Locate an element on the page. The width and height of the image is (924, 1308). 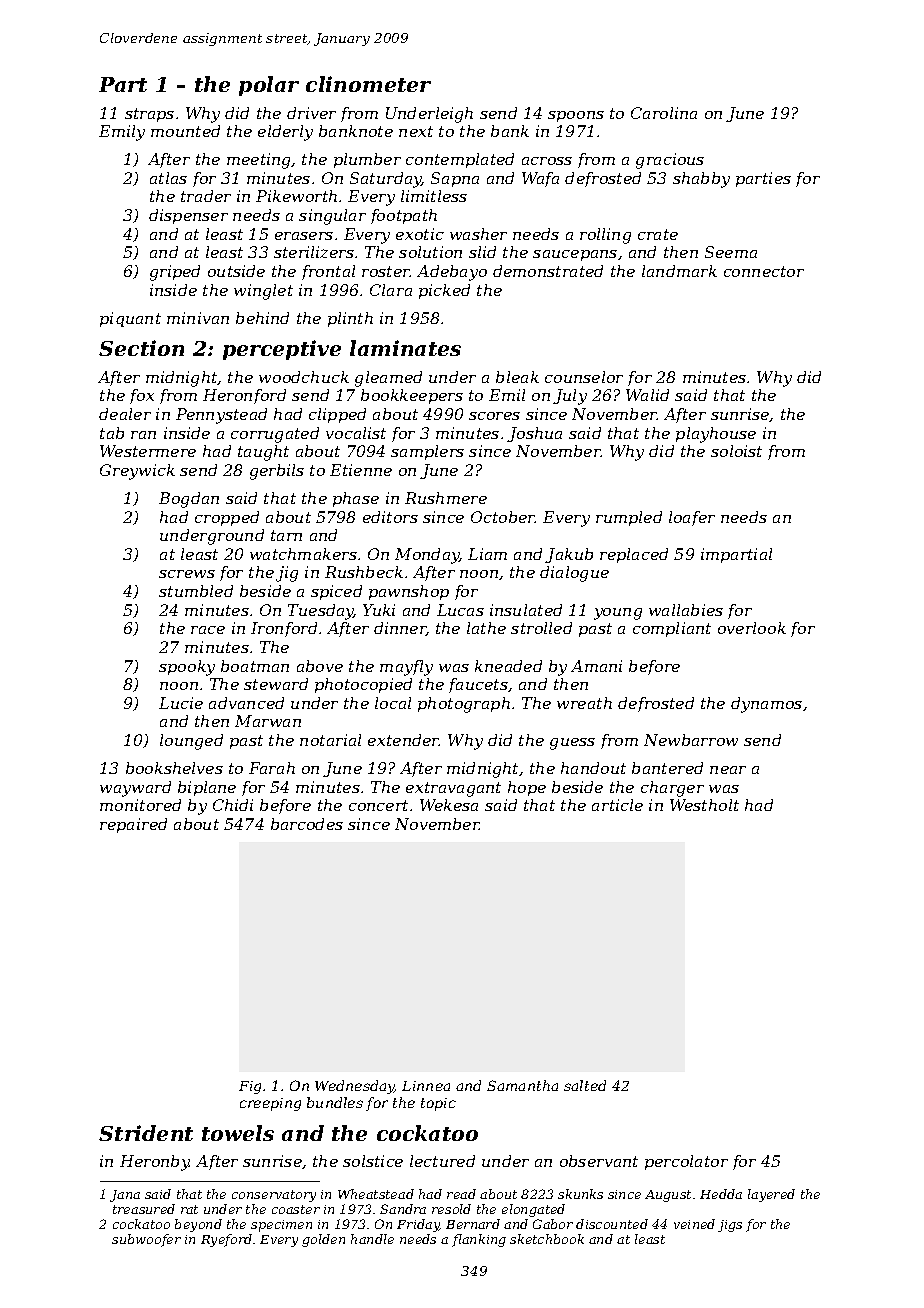
stumbled is located at coordinates (196, 591).
